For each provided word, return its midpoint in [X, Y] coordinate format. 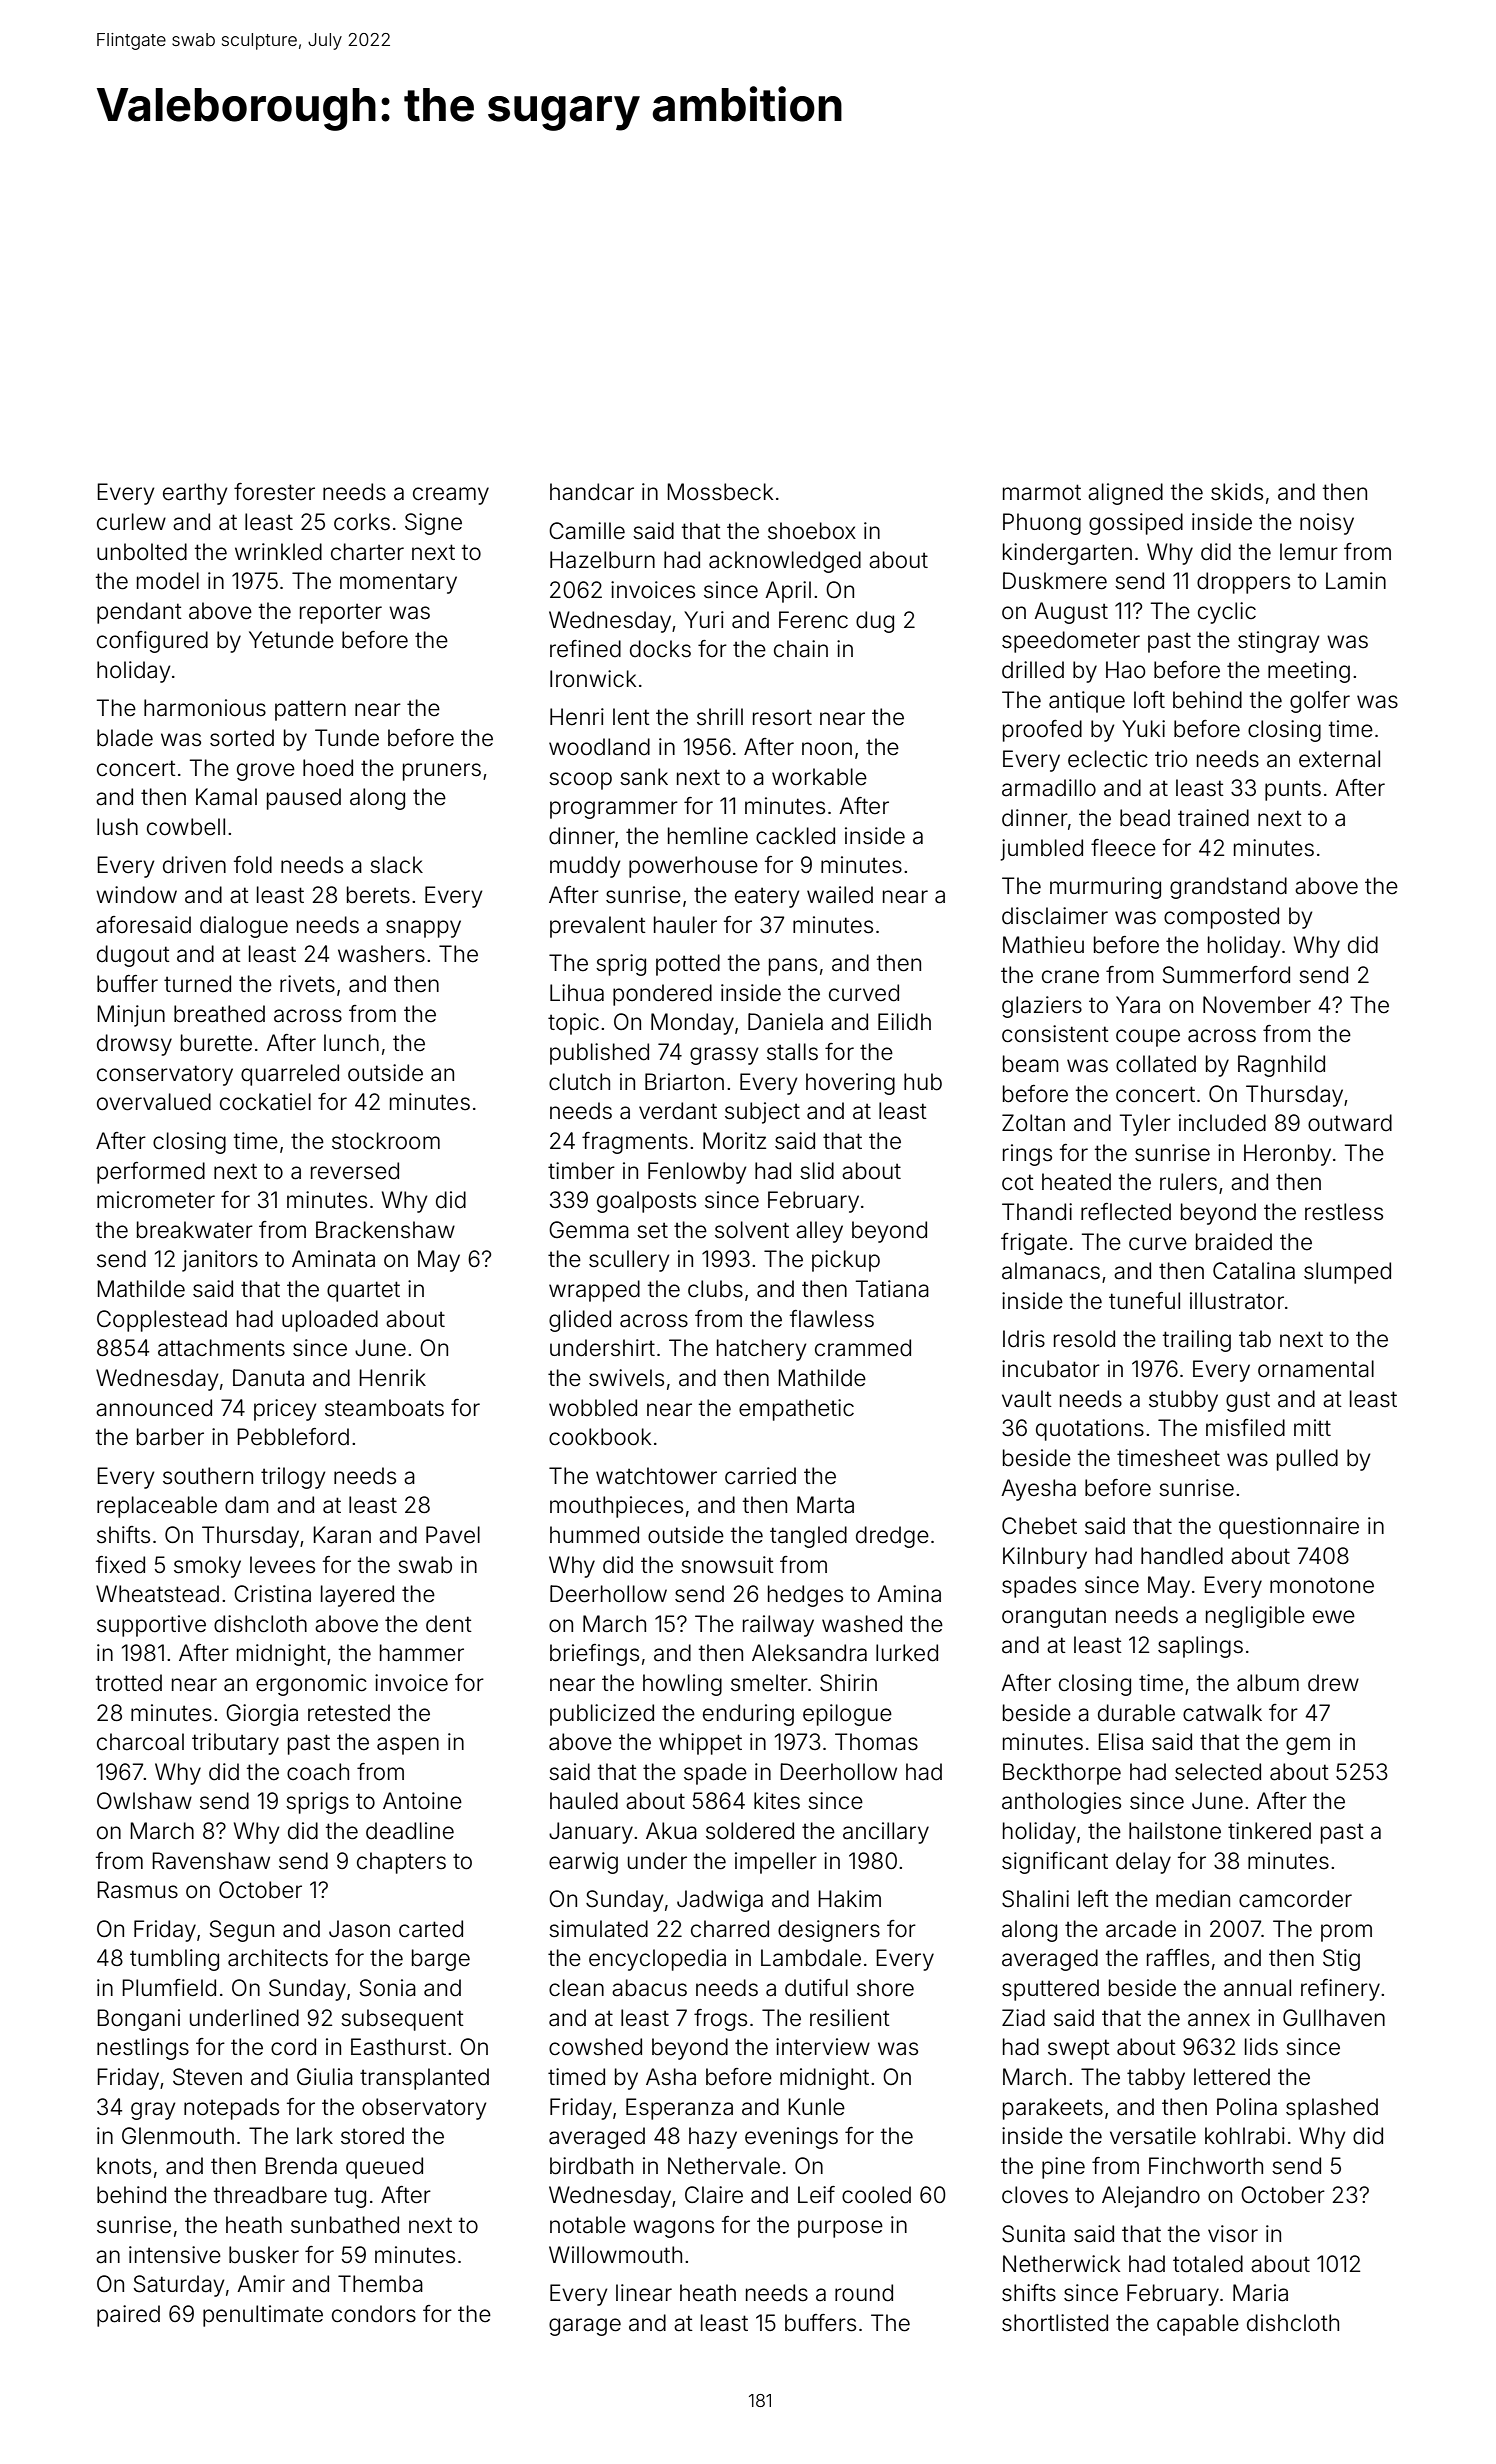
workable [819, 777]
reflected [1126, 1212]
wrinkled [278, 552]
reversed [355, 1171]
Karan [342, 1535]
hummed [594, 1535]
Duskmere [1055, 581]
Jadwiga [720, 1901]
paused [304, 799]
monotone [1322, 1585]
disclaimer [1055, 916]
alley [819, 1232]
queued [384, 2168]
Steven [207, 2077]
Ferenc [813, 620]
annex [1219, 2020]
